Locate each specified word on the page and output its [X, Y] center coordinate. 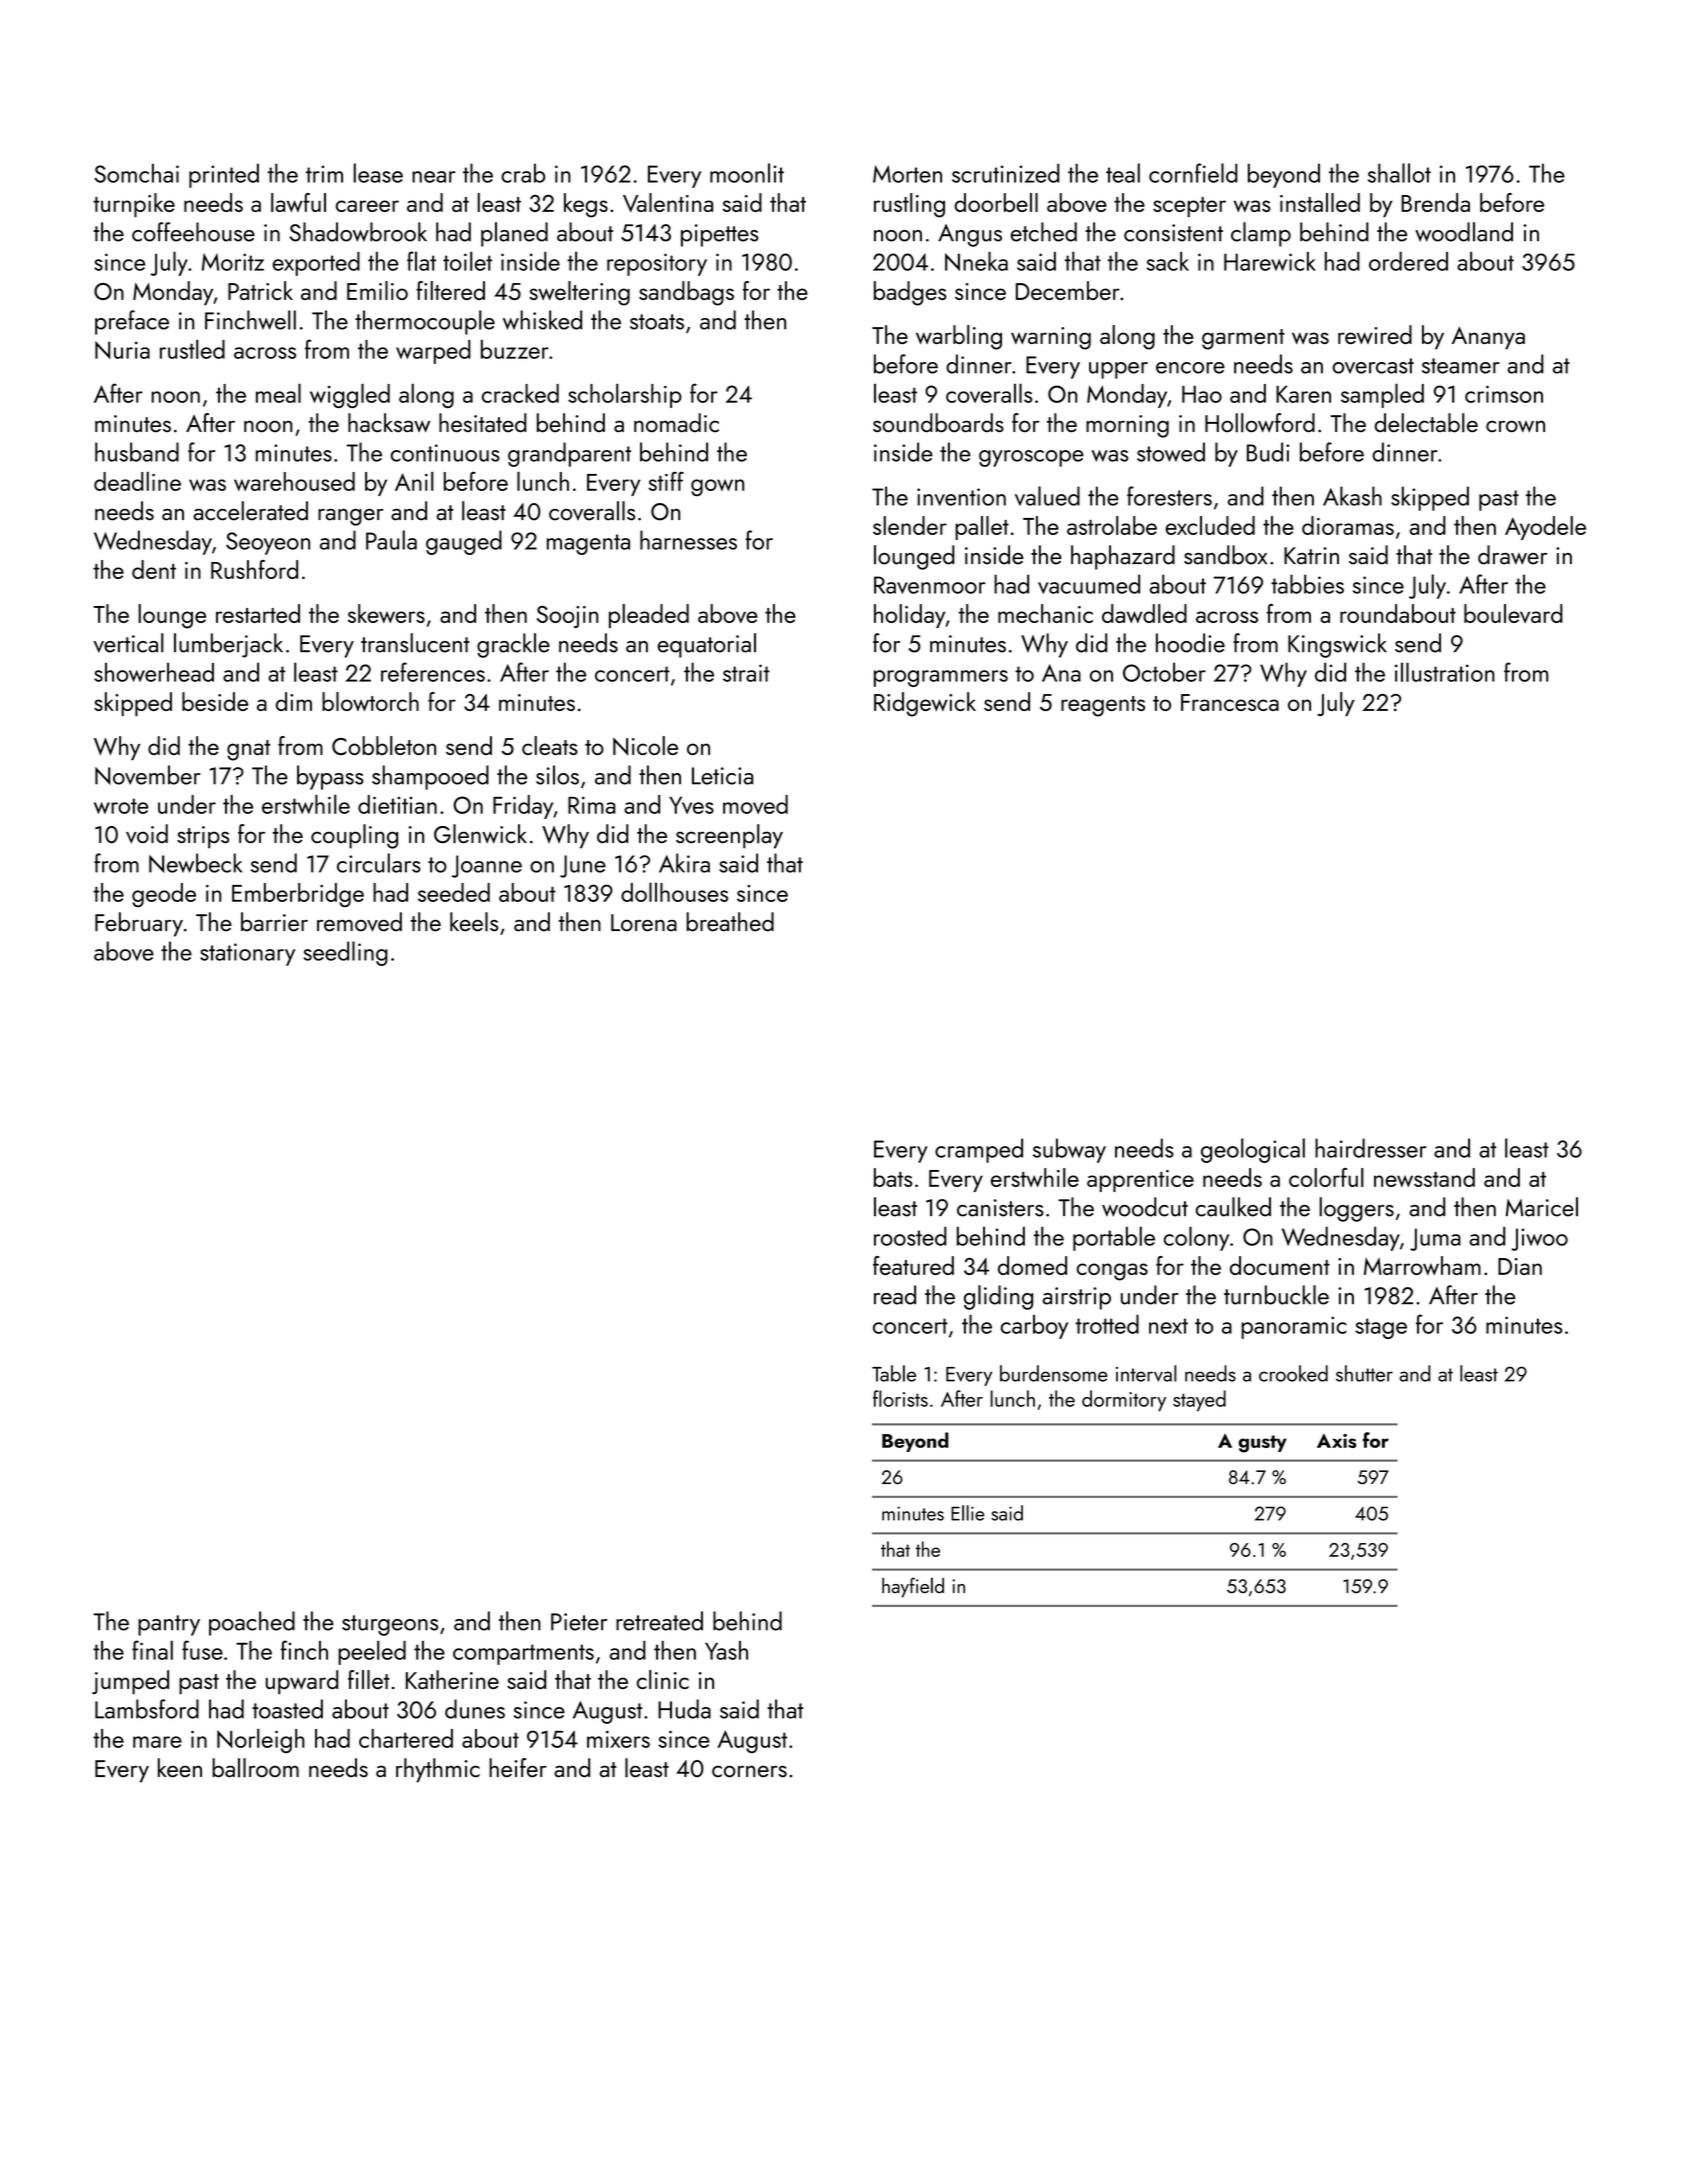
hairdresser [1370, 1148]
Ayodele [1545, 528]
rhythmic [438, 1770]
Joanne [487, 866]
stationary [247, 954]
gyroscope [1031, 458]
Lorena [644, 923]
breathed [730, 922]
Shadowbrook [358, 232]
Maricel [1542, 1207]
